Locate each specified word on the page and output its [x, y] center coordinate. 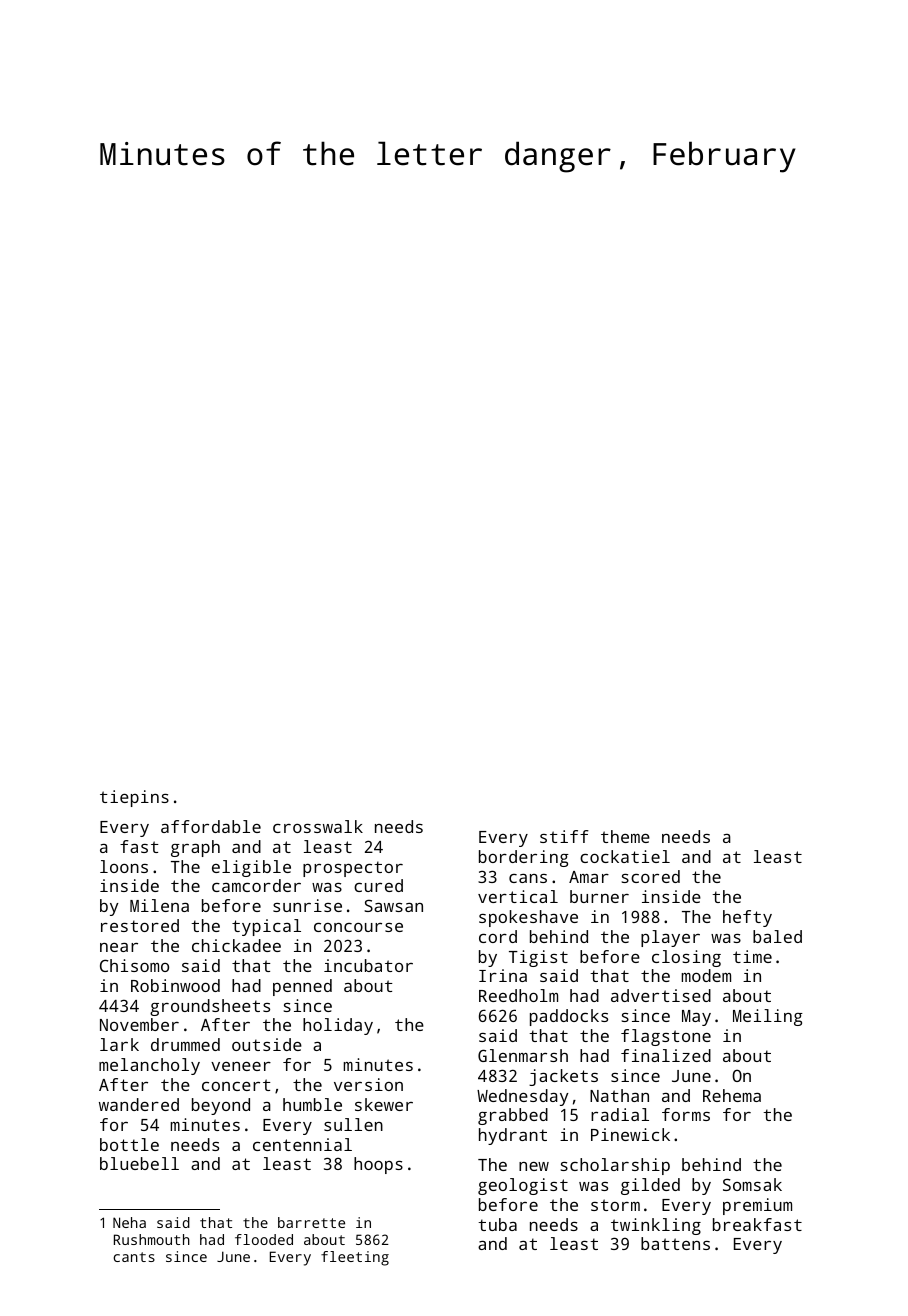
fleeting [355, 1258]
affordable [211, 826]
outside [267, 1044]
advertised [661, 995]
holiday [338, 1026]
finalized [666, 1055]
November [139, 1024]
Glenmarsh [523, 1055]
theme [625, 836]
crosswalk [318, 826]
